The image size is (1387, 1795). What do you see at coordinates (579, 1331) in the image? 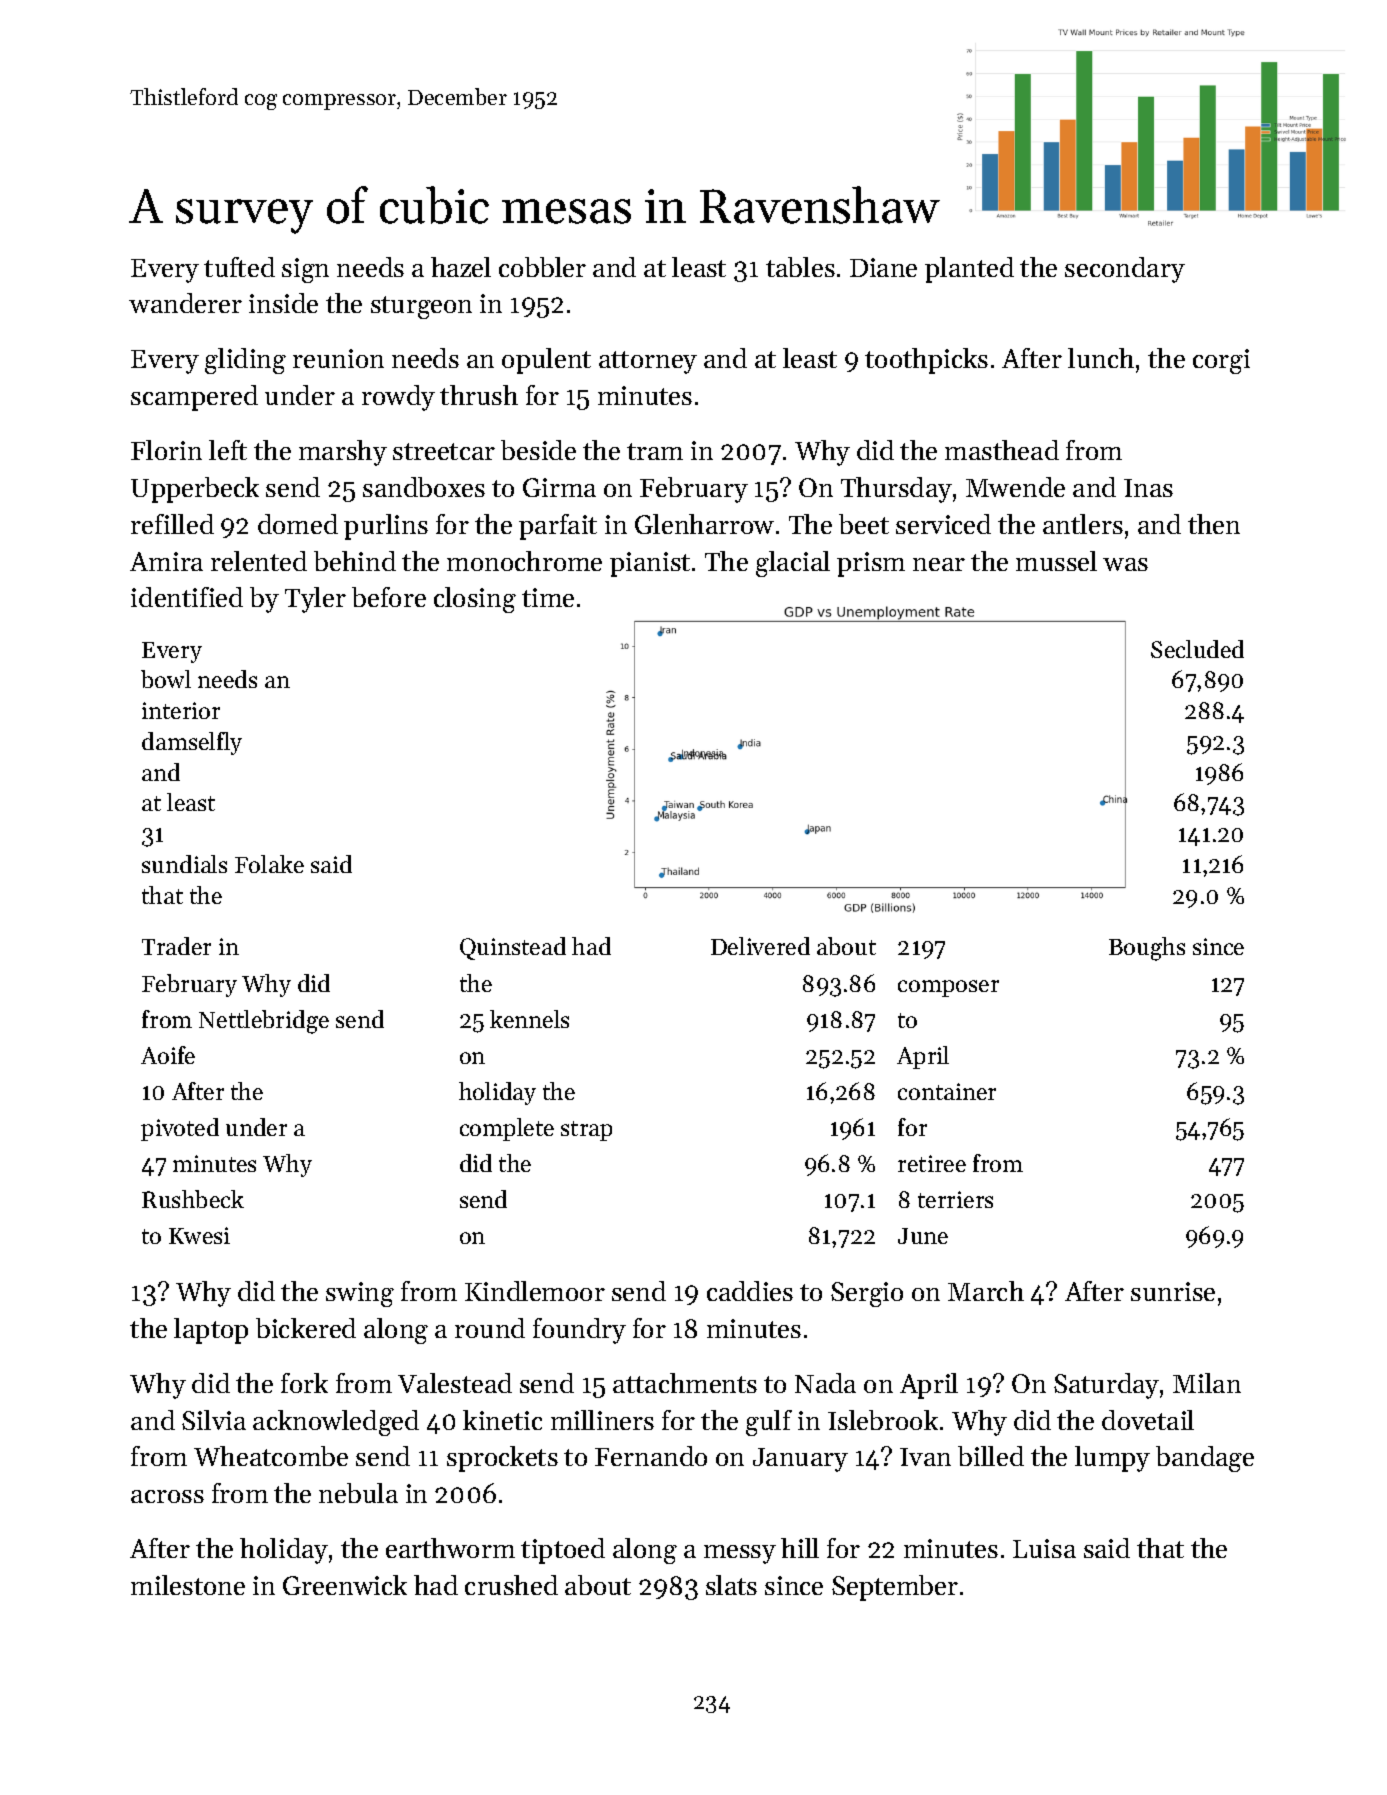
I see `foundry` at bounding box center [579, 1331].
